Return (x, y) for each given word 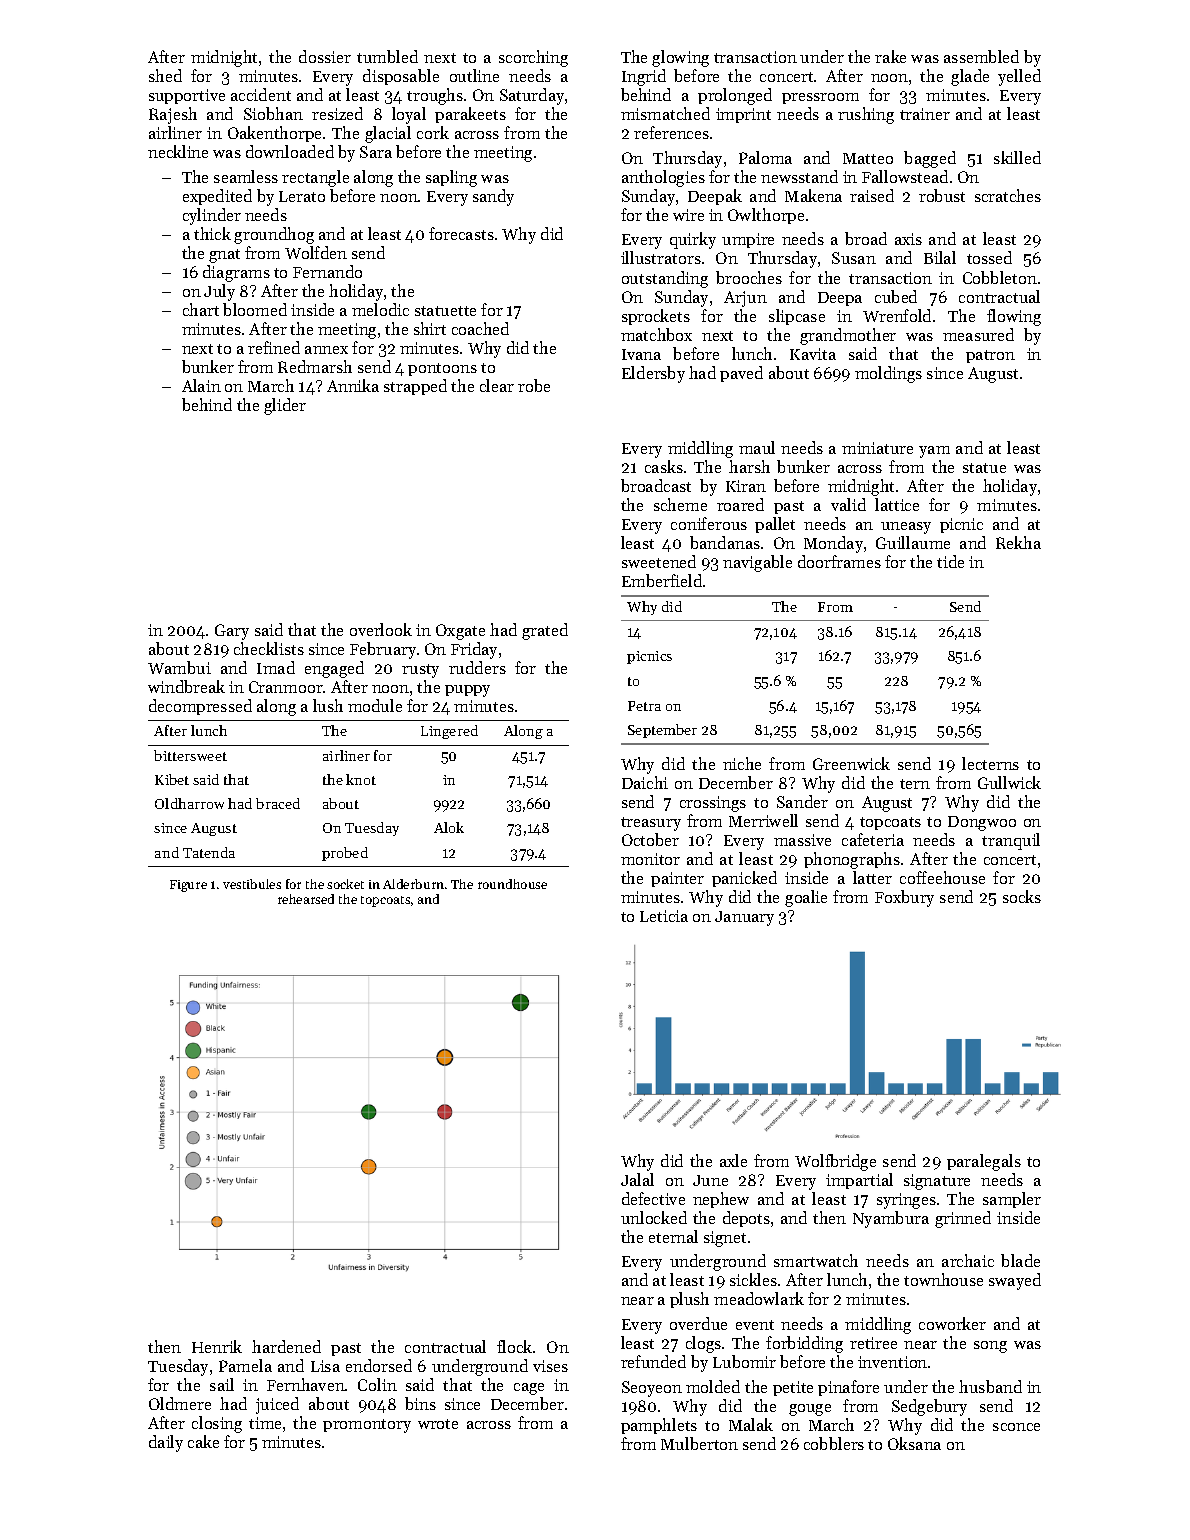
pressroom (820, 98)
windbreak (186, 686)
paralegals (984, 1162)
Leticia (664, 916)
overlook (381, 629)
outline (474, 75)
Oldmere (180, 1403)
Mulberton (699, 1443)
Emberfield (662, 580)
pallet (775, 525)
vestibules (252, 884)
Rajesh (173, 115)
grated (545, 631)
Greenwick (851, 763)
